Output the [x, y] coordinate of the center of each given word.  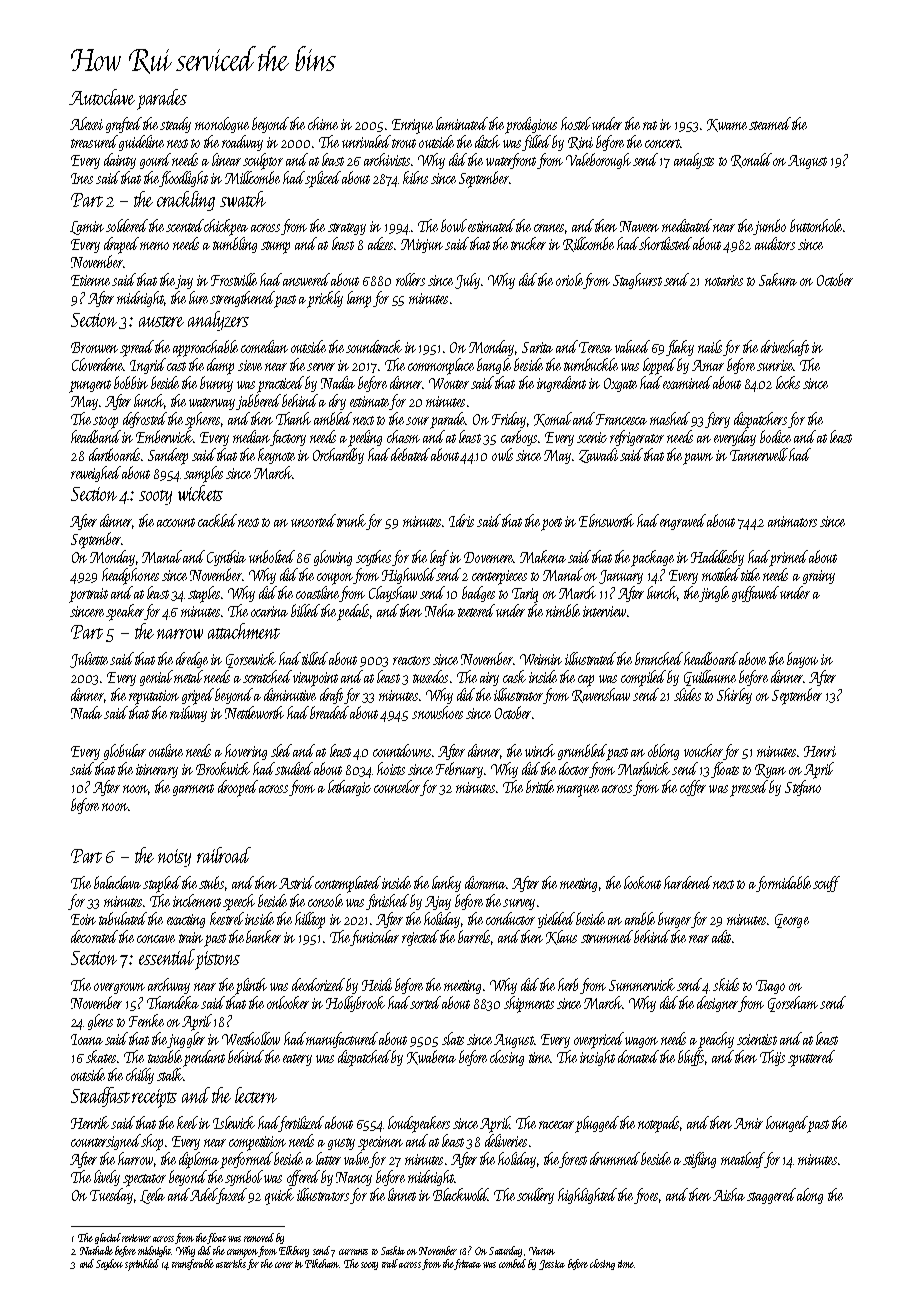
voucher [703, 750]
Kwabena [431, 1057]
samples [203, 474]
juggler [186, 1040]
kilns [415, 177]
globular [125, 752]
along [810, 1196]
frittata [467, 1264]
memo [154, 246]
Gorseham [793, 1004]
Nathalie [96, 1250]
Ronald [751, 160]
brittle [540, 786]
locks [788, 382]
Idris [461, 520]
